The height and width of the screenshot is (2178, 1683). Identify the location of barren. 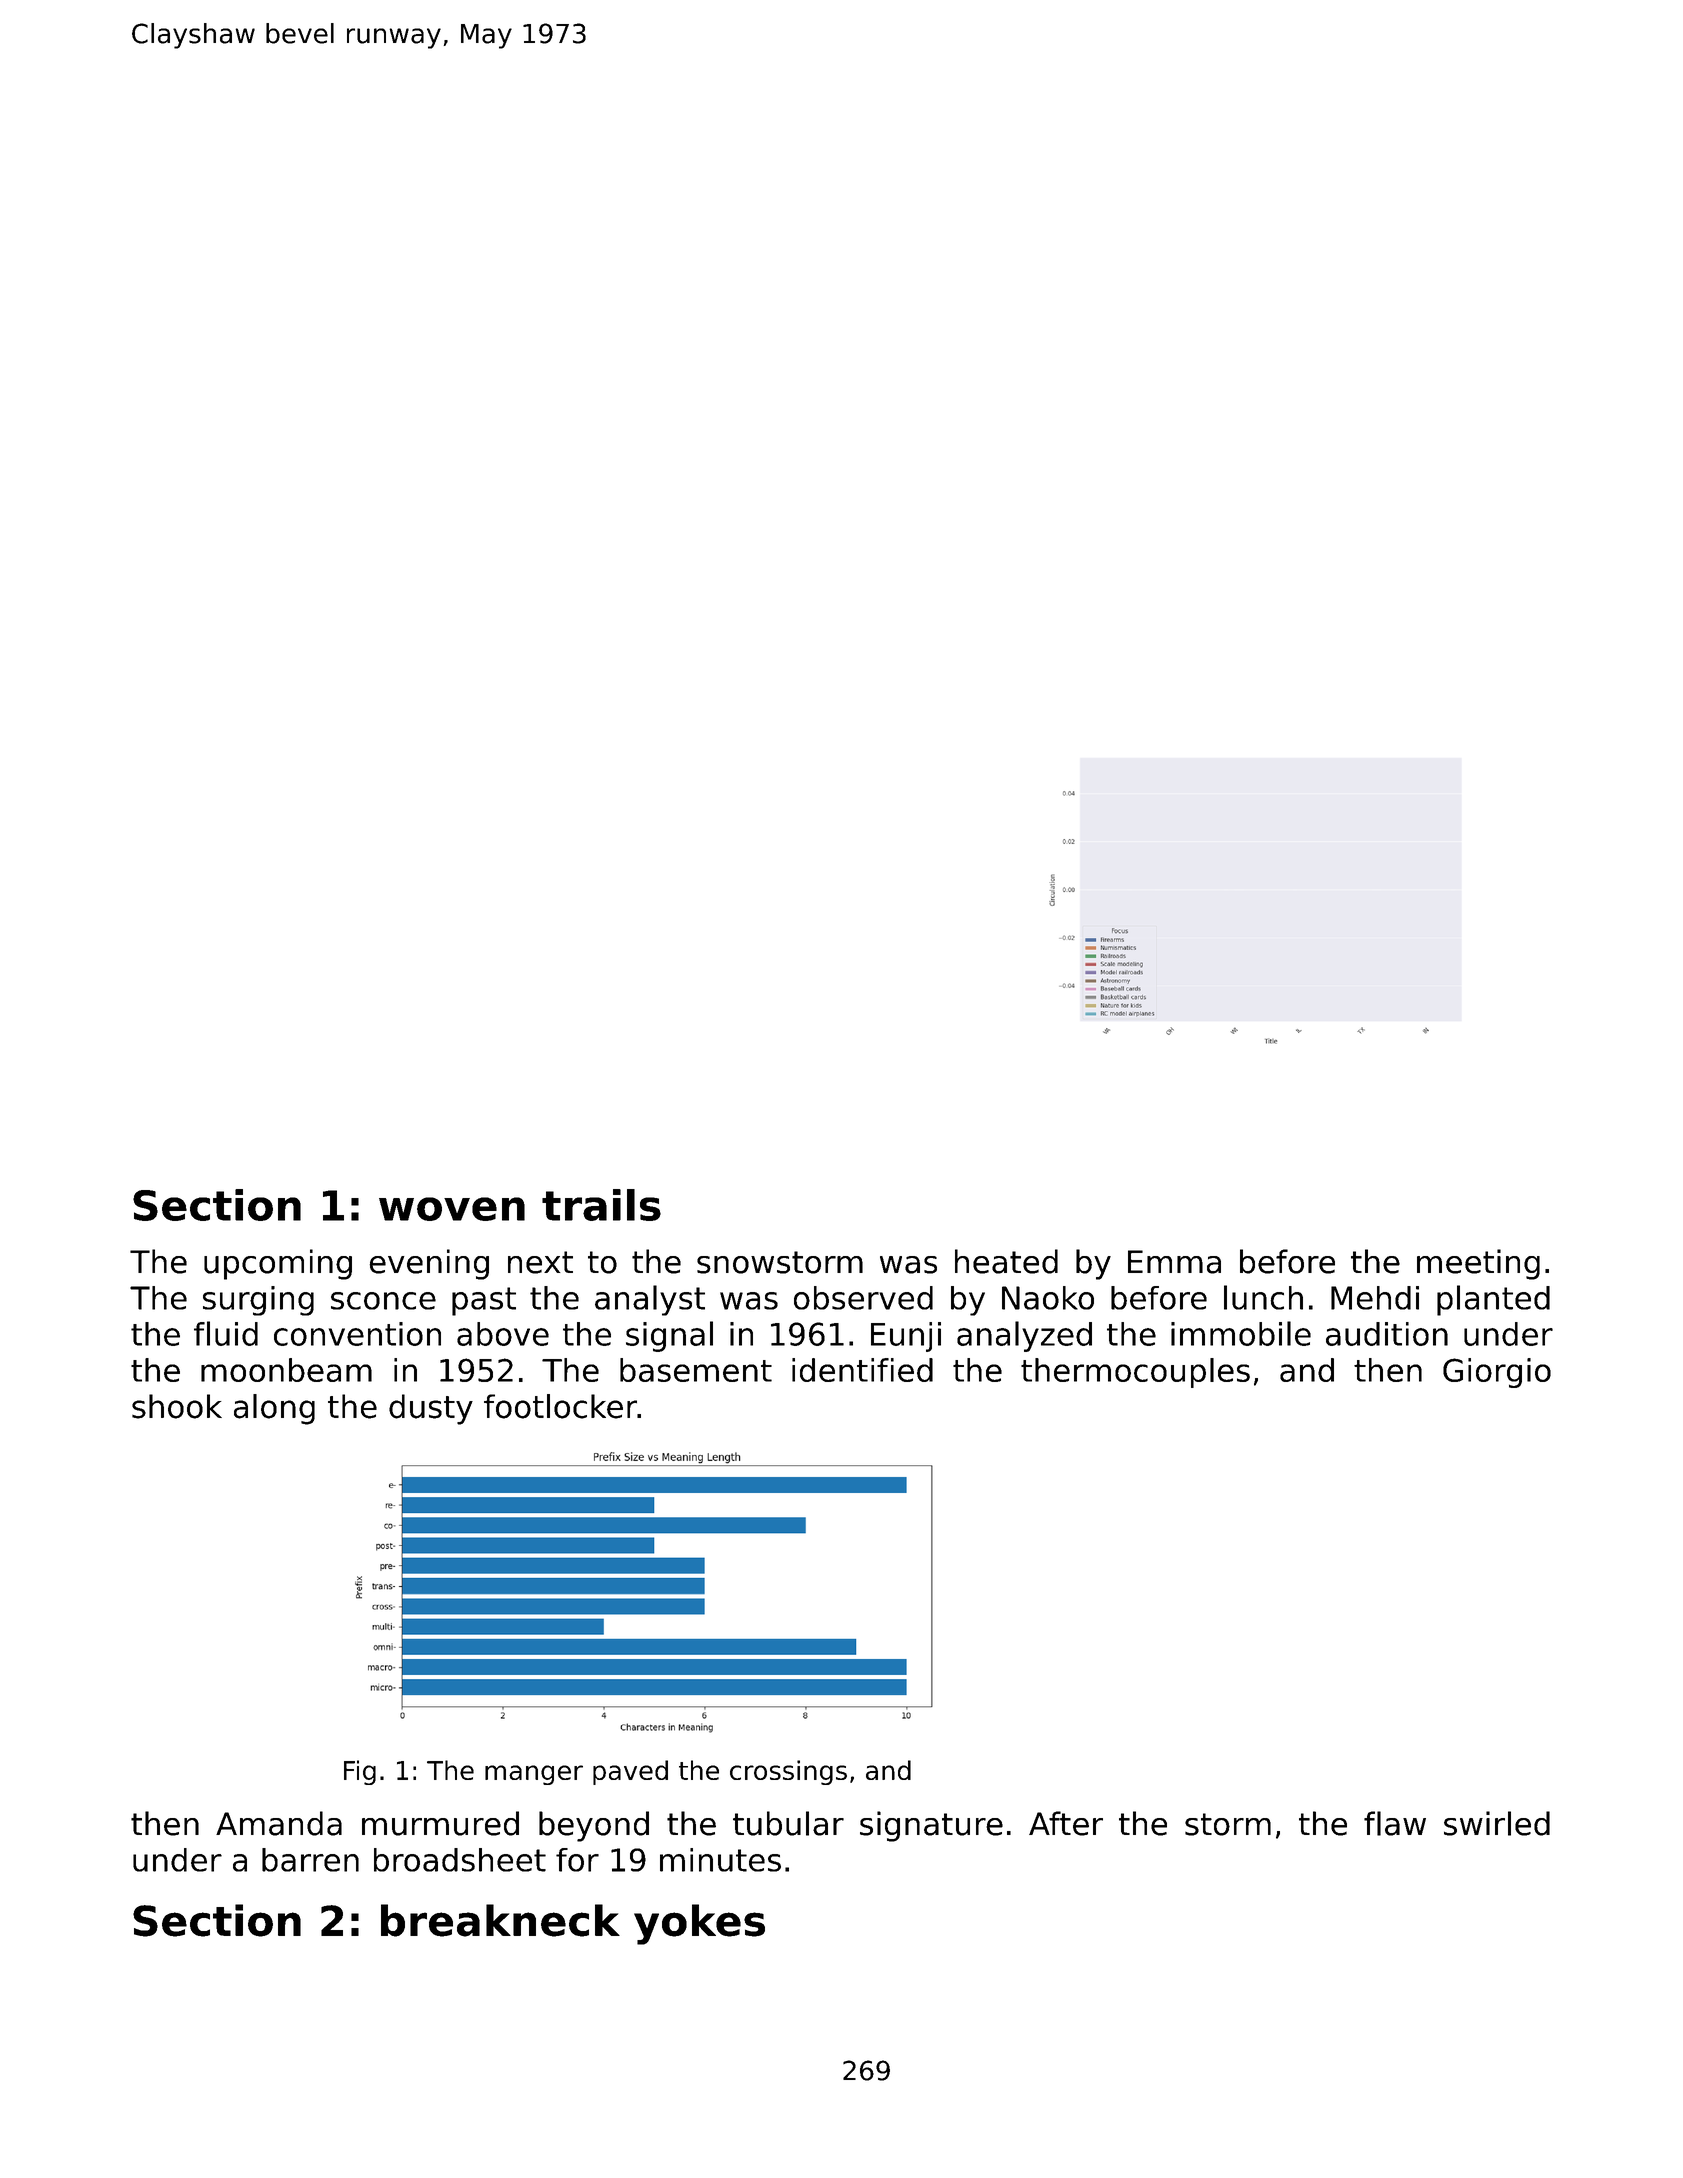
(310, 1860).
